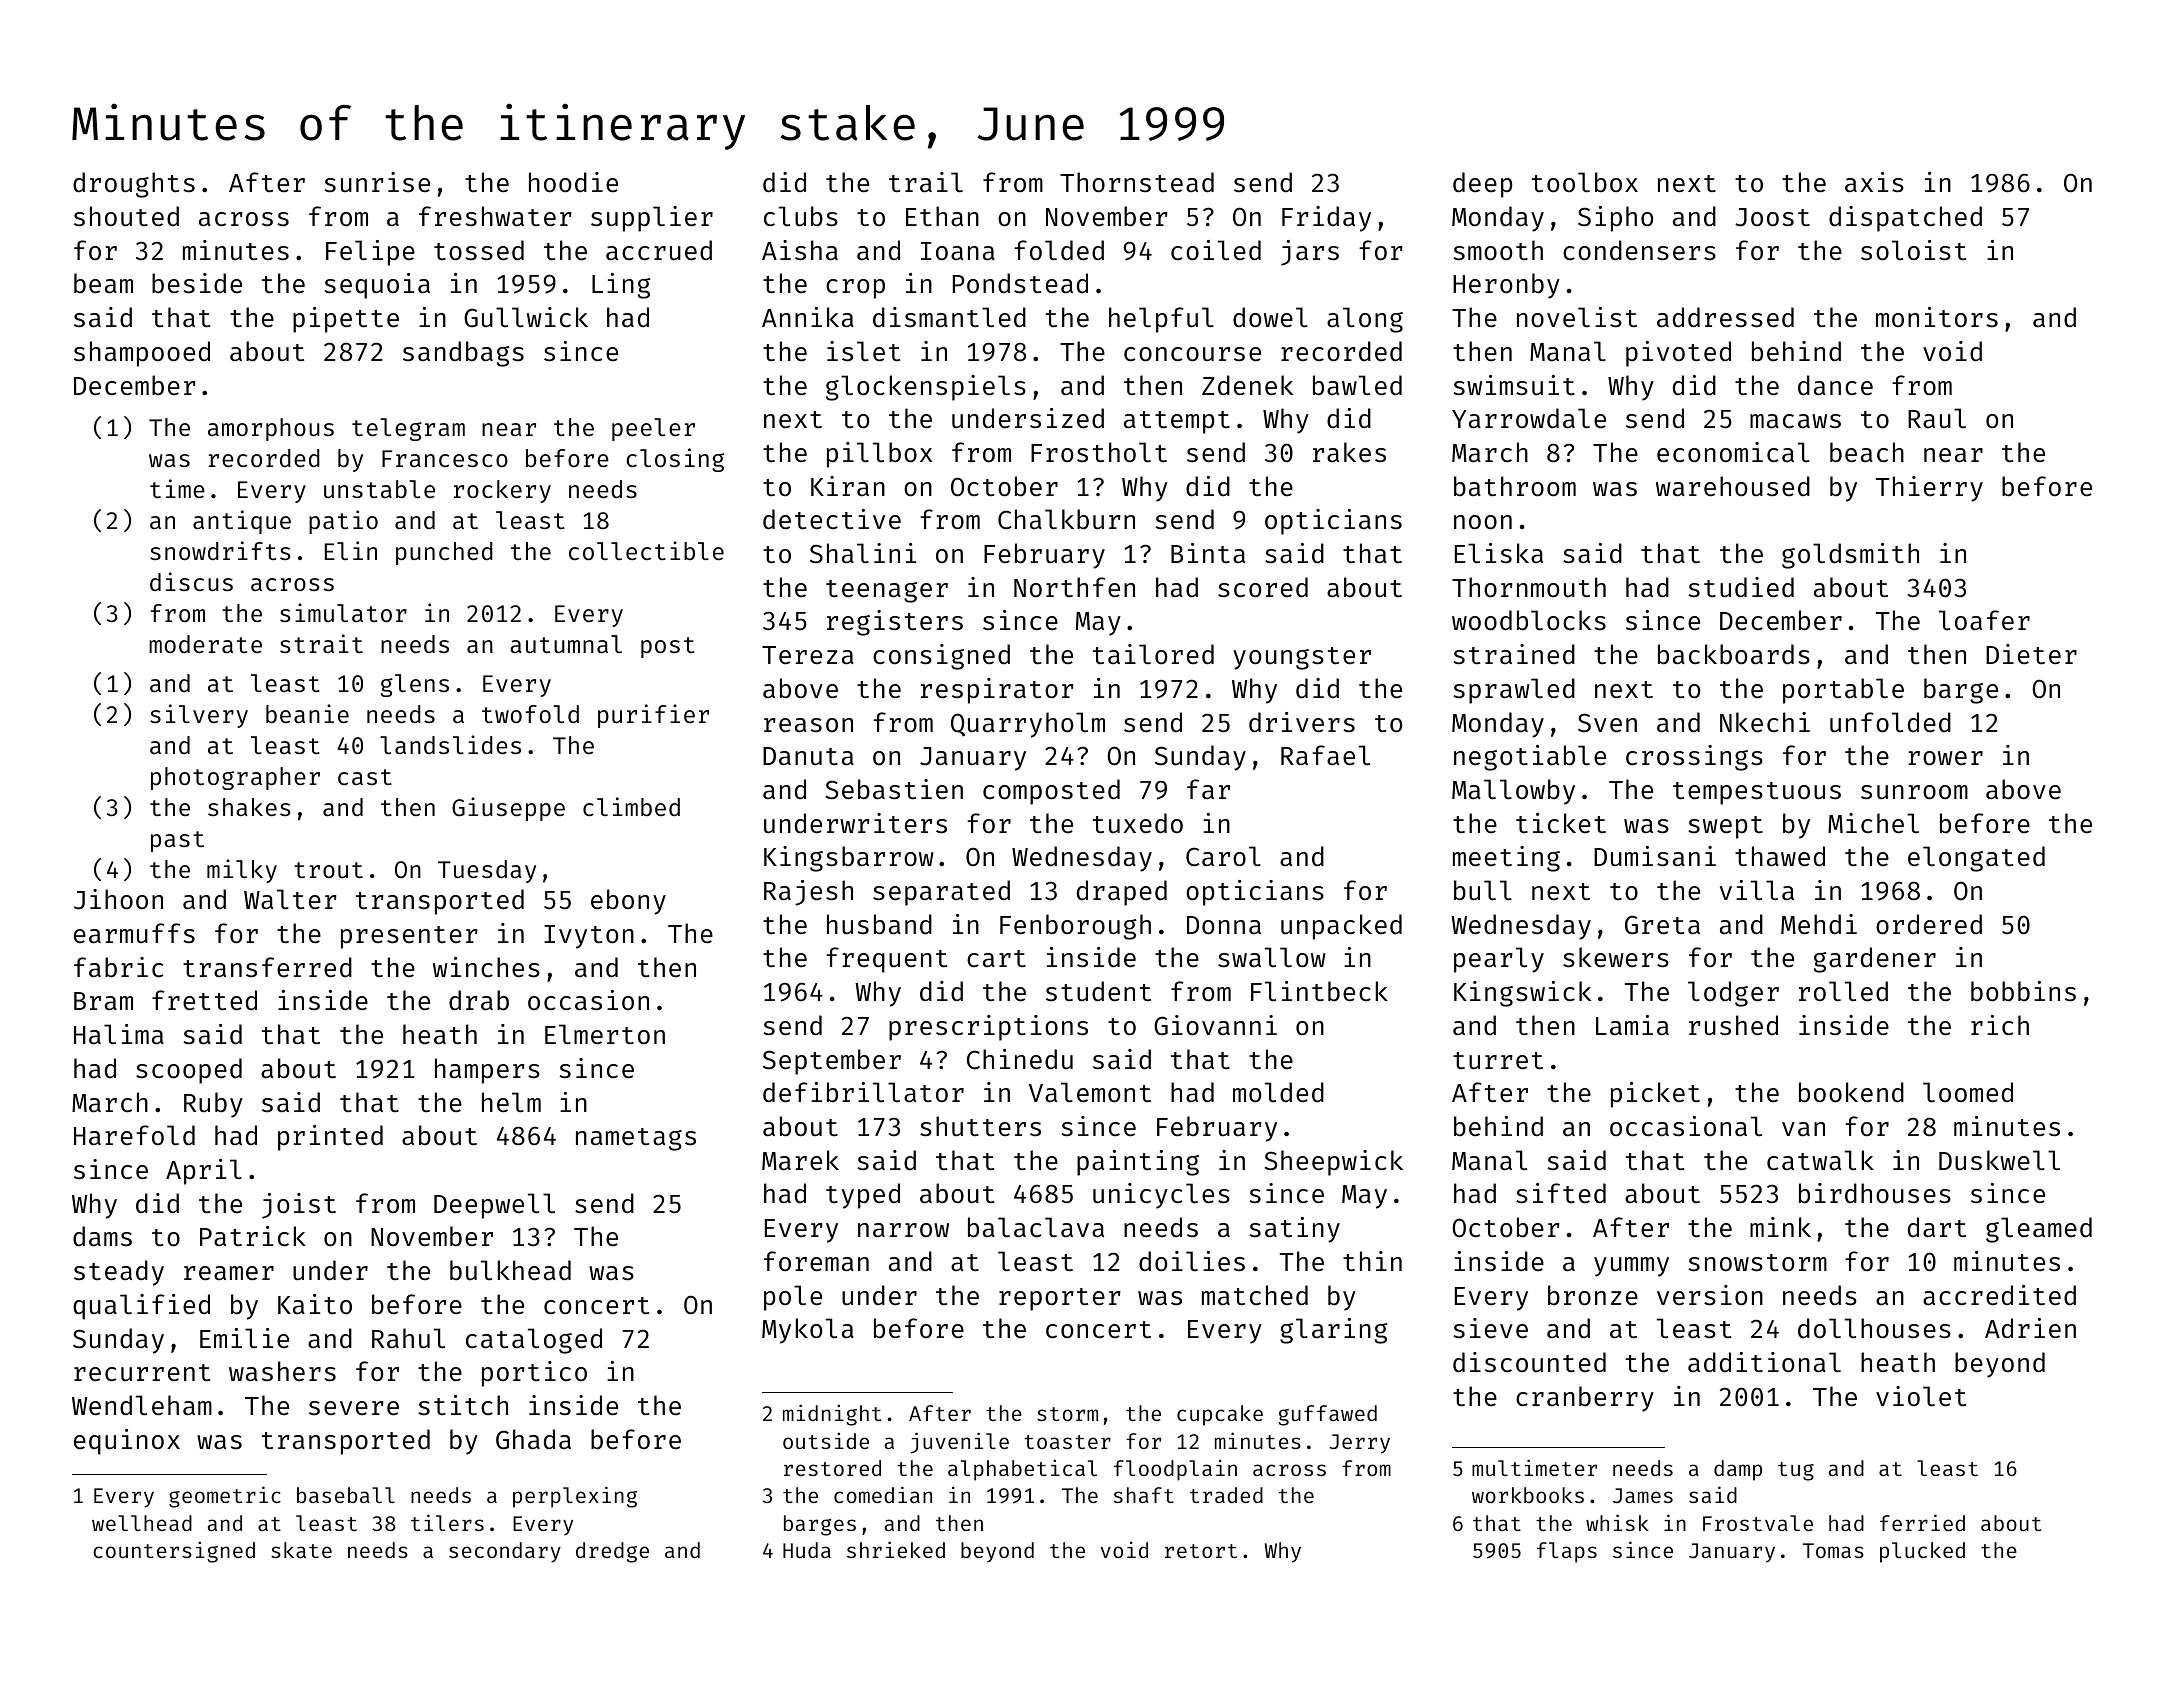 The width and height of the screenshot is (2178, 1683). Describe the element at coordinates (1208, 789) in the screenshot. I see `far` at that location.
